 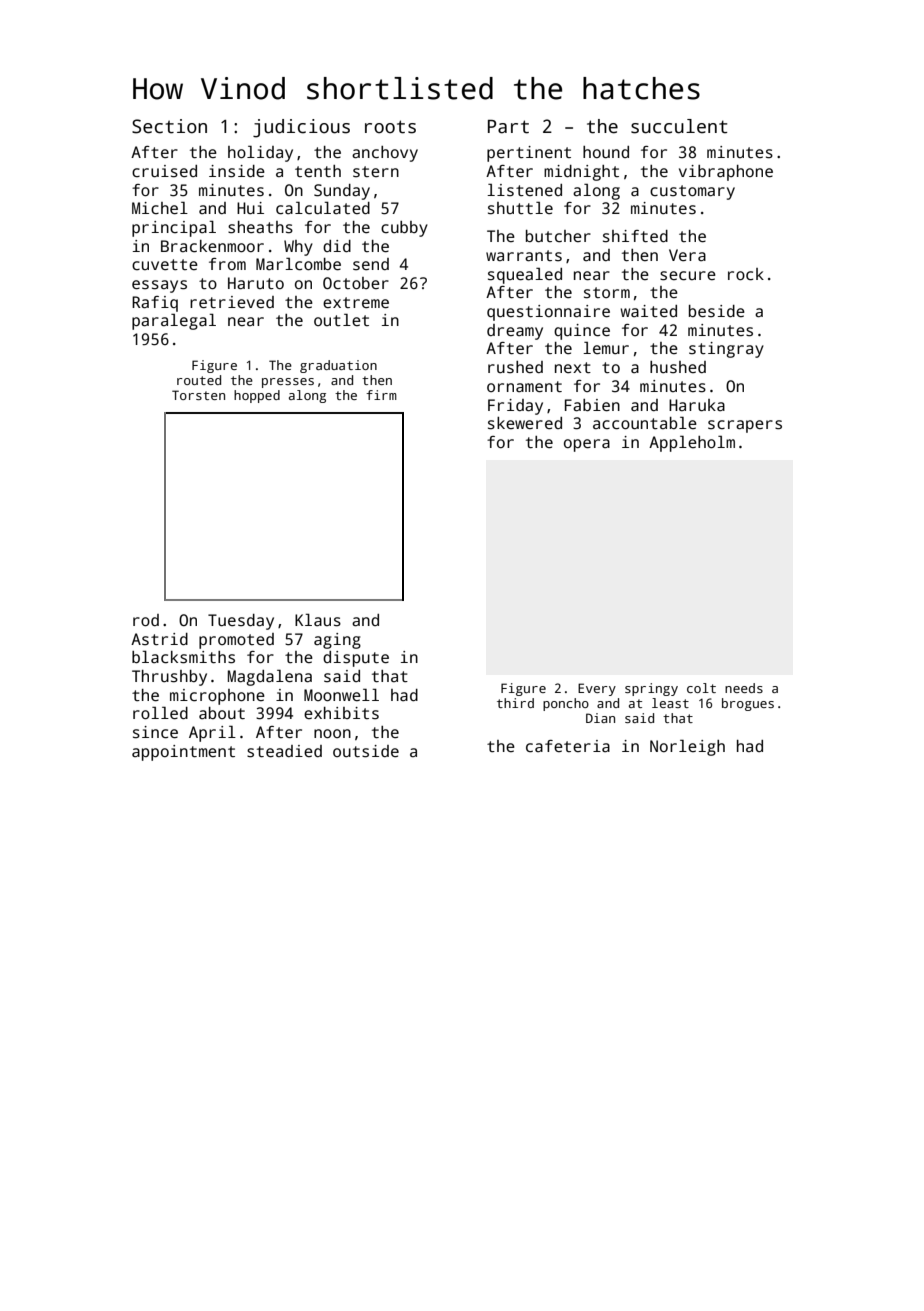 What do you see at coordinates (746, 274) in the screenshot?
I see `rock` at bounding box center [746, 274].
